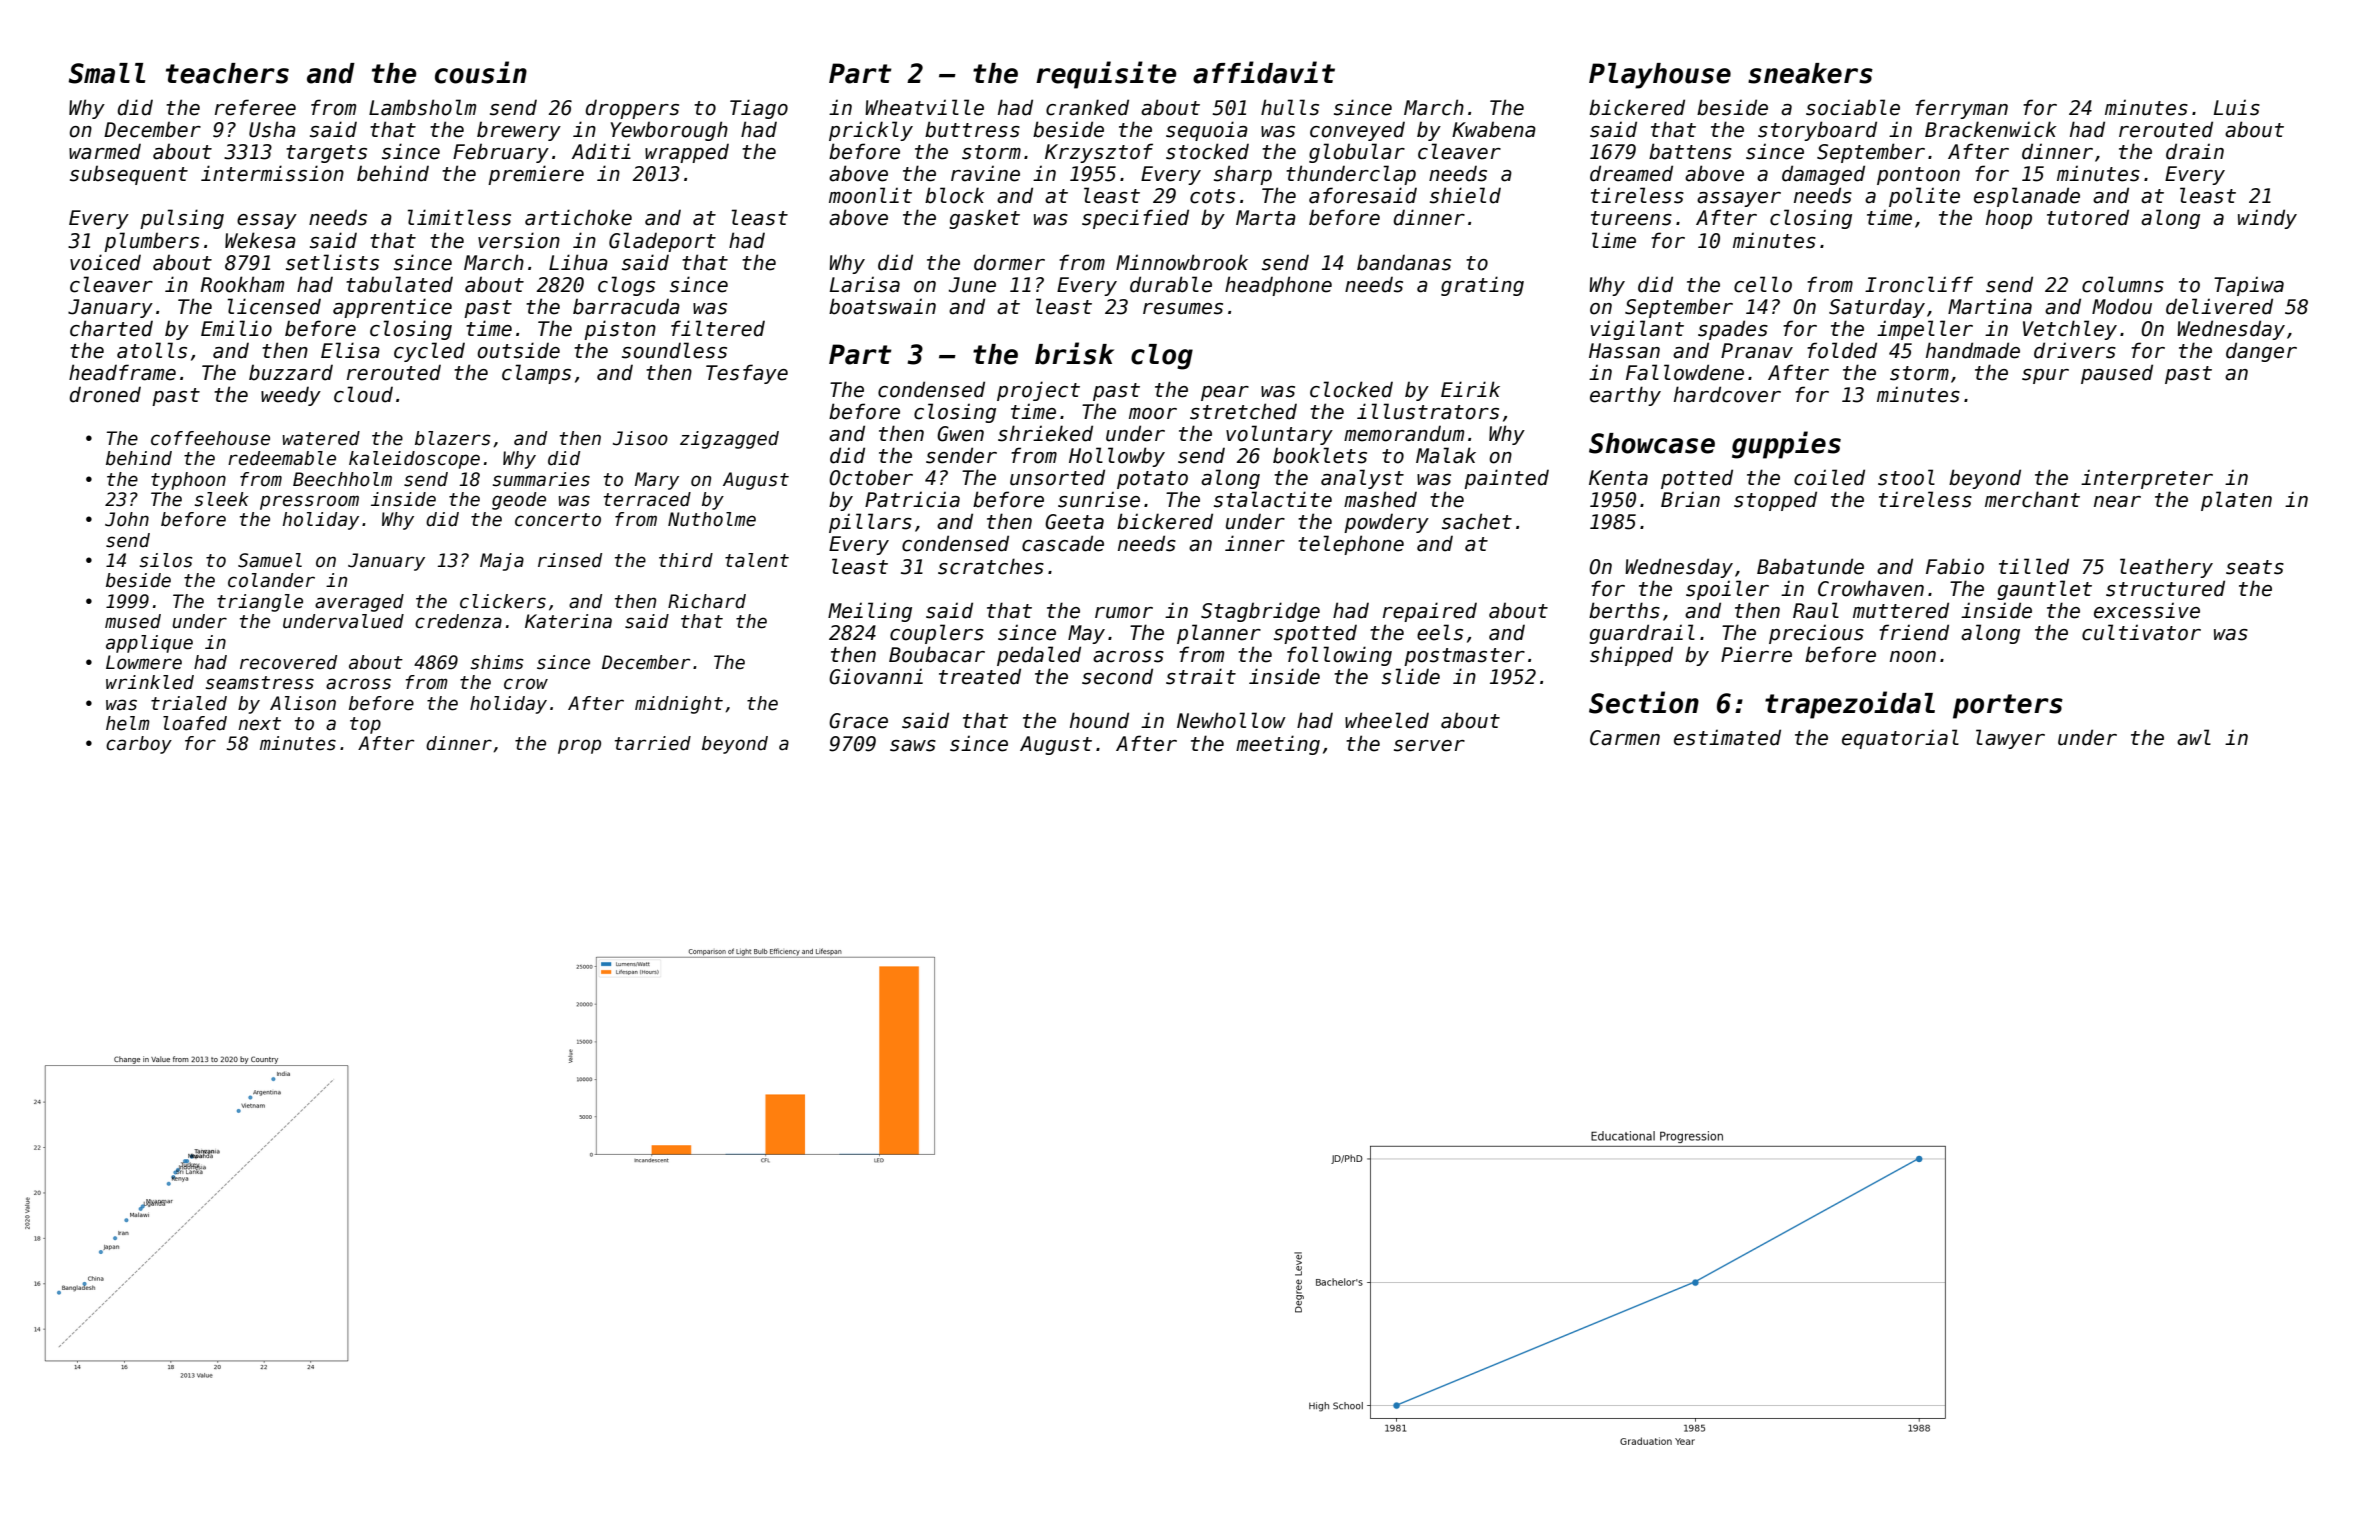 This image has width=2380, height=1540. I want to click on headphone, so click(1278, 286).
